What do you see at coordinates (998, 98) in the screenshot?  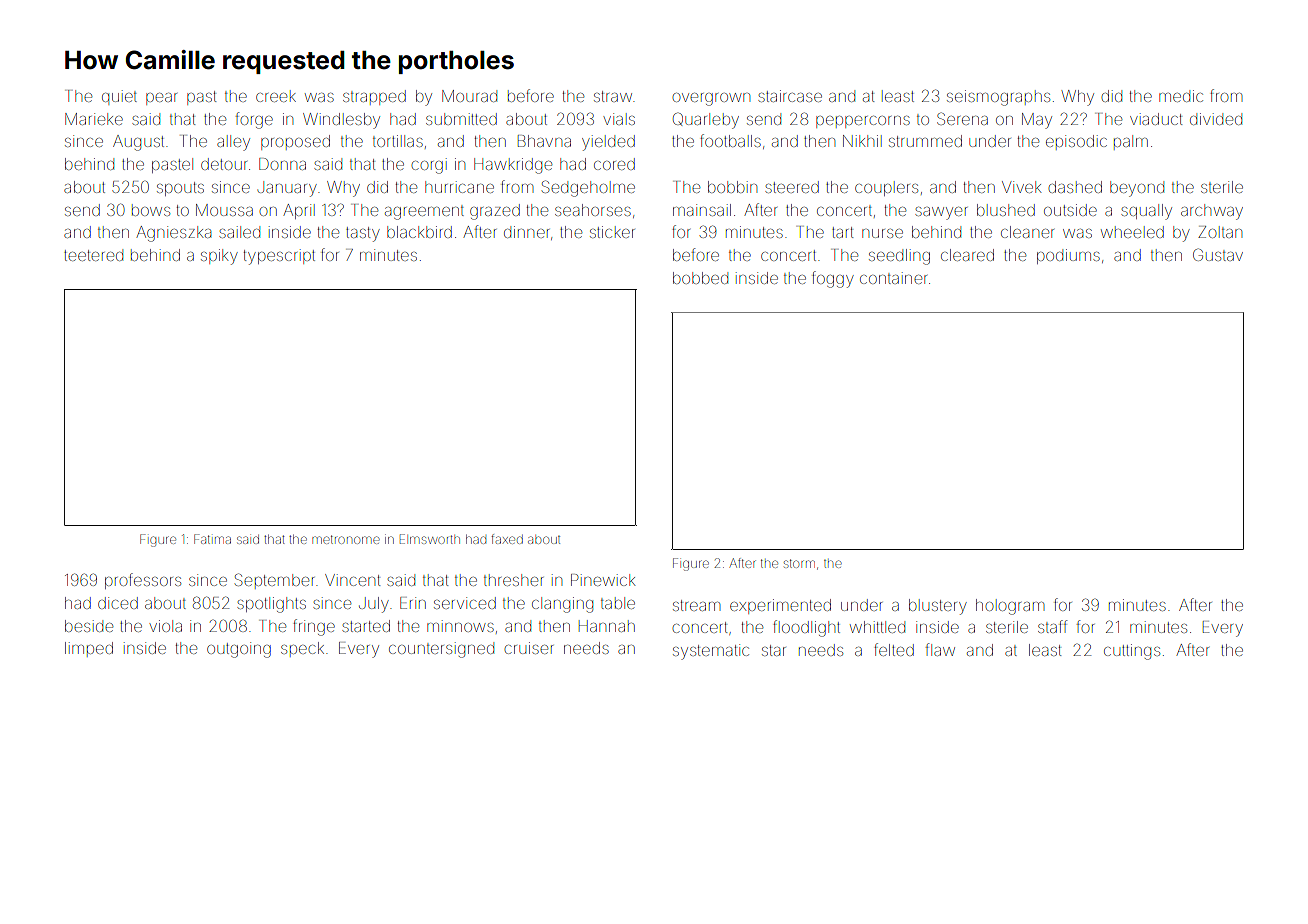 I see `seismographs` at bounding box center [998, 98].
